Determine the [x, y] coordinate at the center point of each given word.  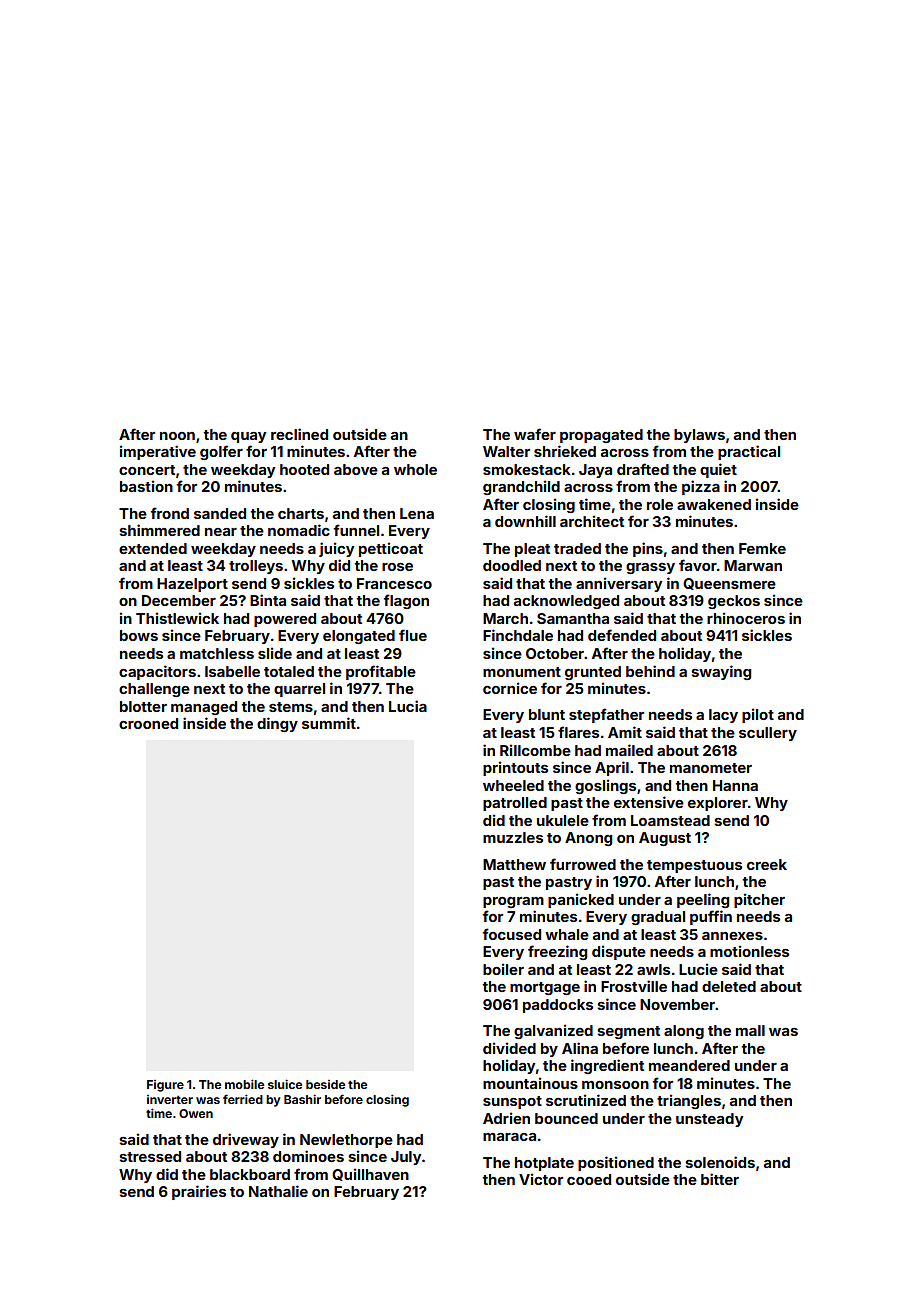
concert [147, 470]
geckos [734, 602]
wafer [535, 434]
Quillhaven [370, 1174]
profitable [381, 672]
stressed [150, 1156]
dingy [277, 724]
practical [749, 452]
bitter [720, 1179]
